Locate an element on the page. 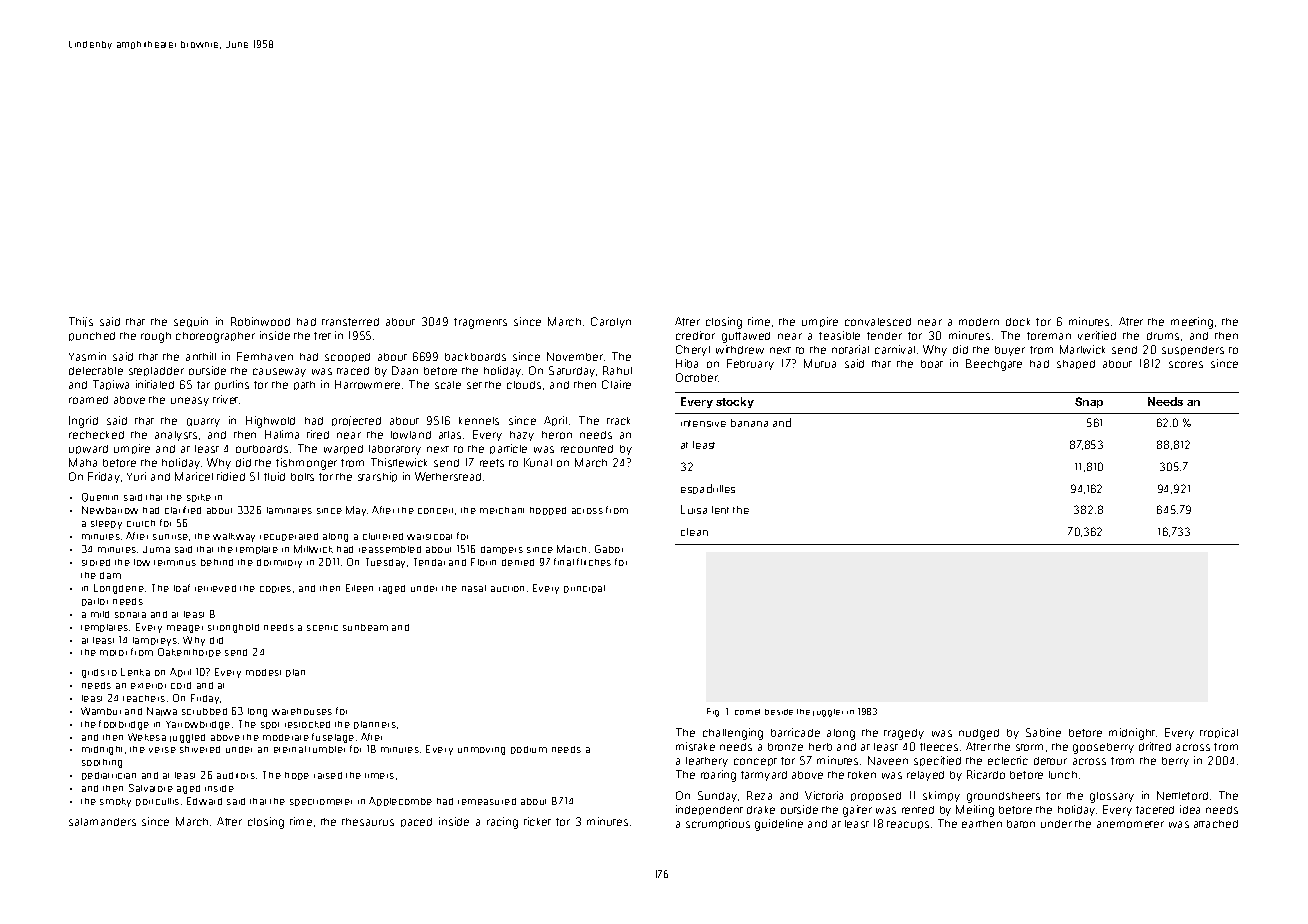 This document has height=924, width=1308. Millwick is located at coordinates (313, 549).
